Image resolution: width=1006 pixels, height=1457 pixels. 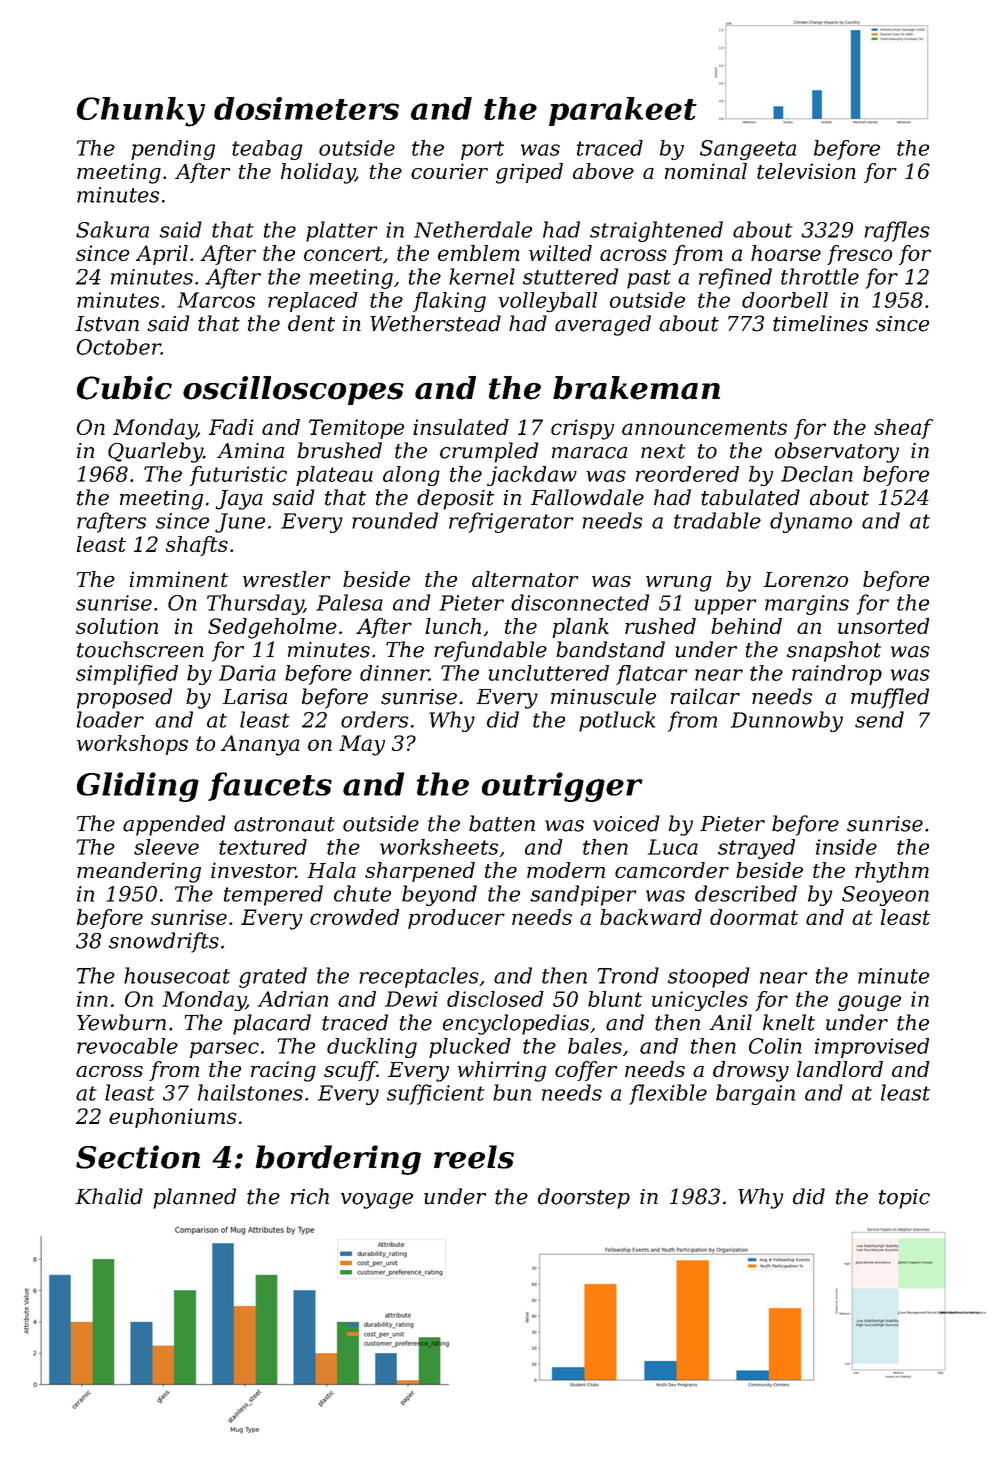 I want to click on parakeet, so click(x=623, y=111).
